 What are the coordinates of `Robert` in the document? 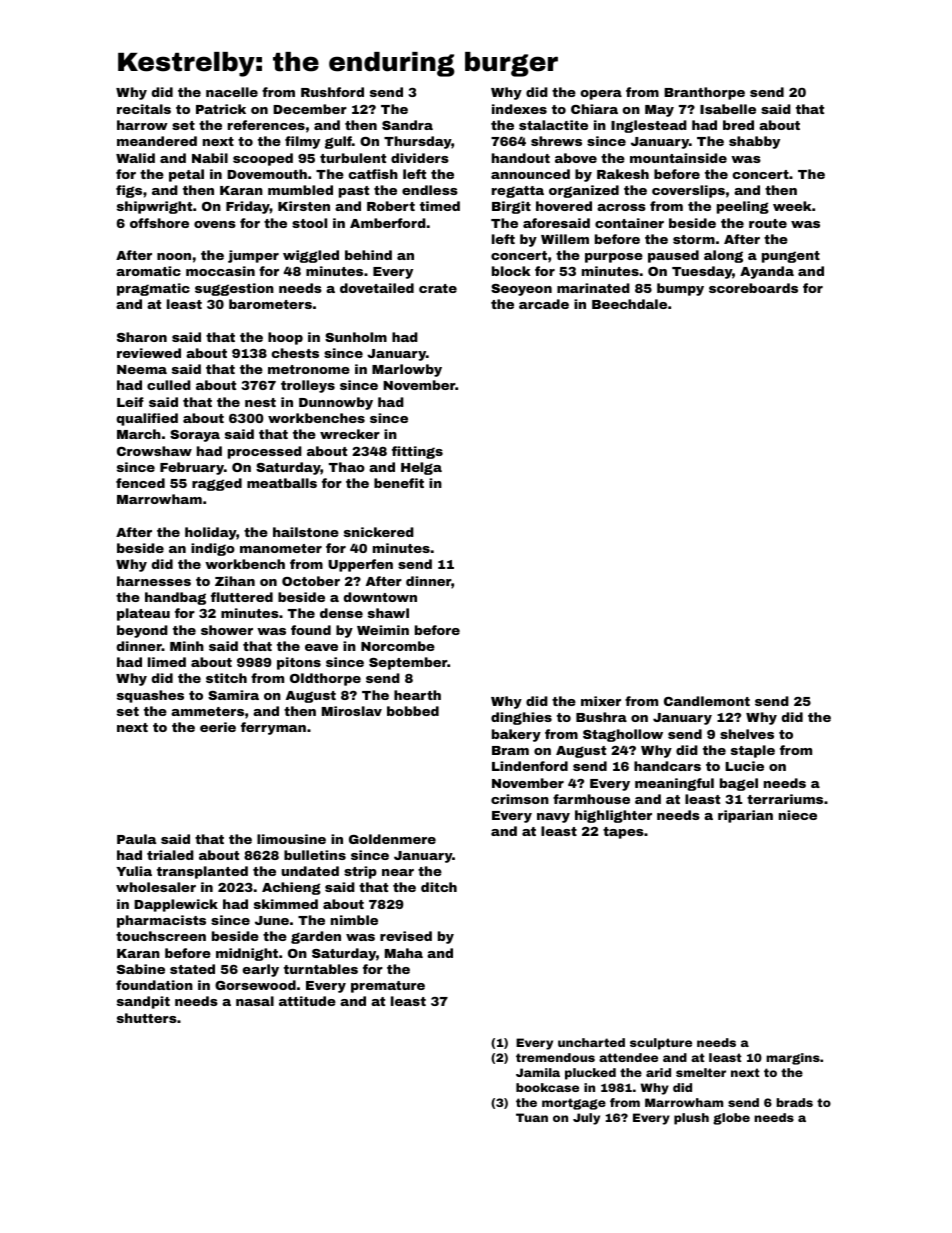 It's located at (391, 206).
